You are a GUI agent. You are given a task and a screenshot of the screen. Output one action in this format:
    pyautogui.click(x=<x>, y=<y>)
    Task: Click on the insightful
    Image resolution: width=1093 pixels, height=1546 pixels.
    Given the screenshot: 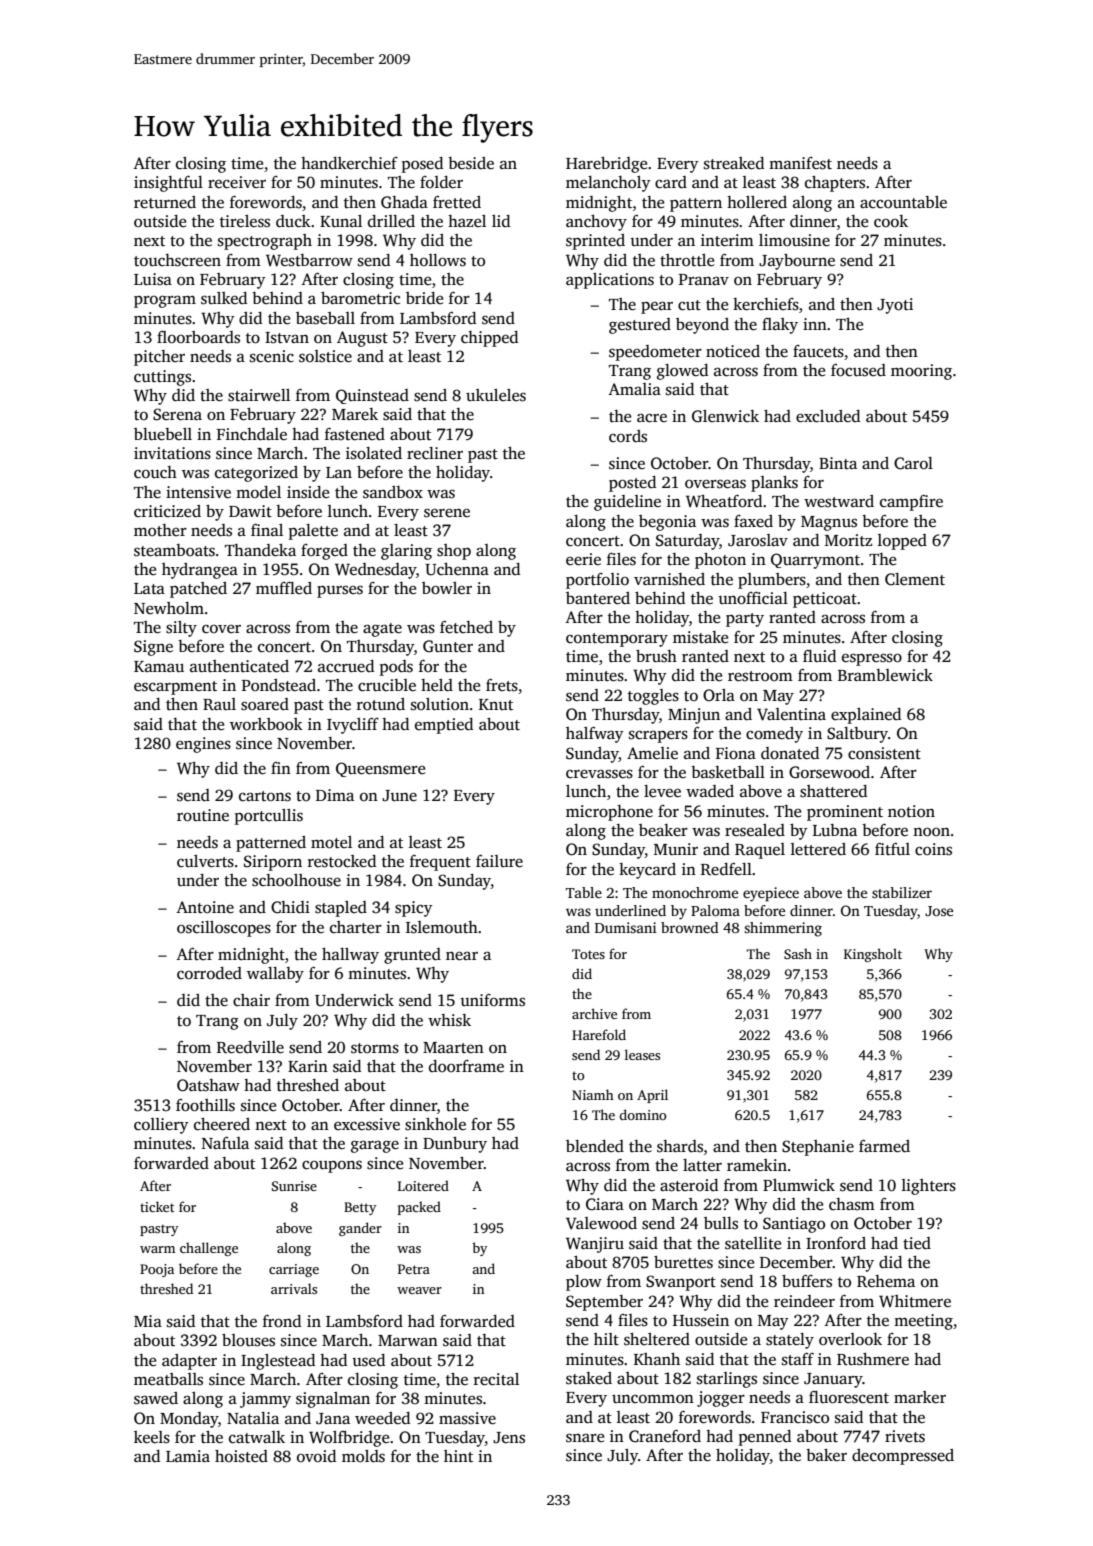 What is the action you would take?
    pyautogui.click(x=168, y=184)
